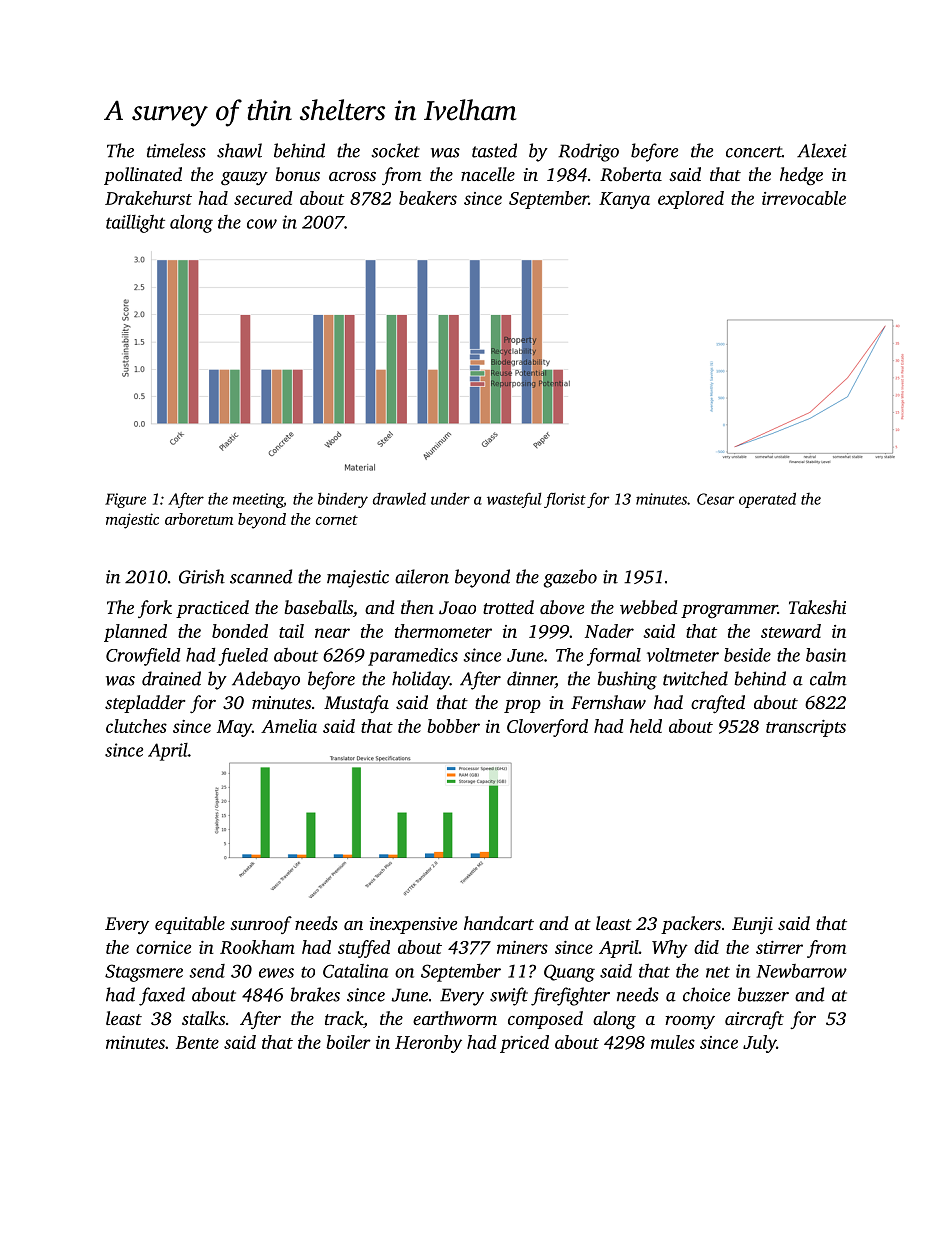 This screenshot has width=952, height=1233. Describe the element at coordinates (190, 925) in the screenshot. I see `equitable` at that location.
